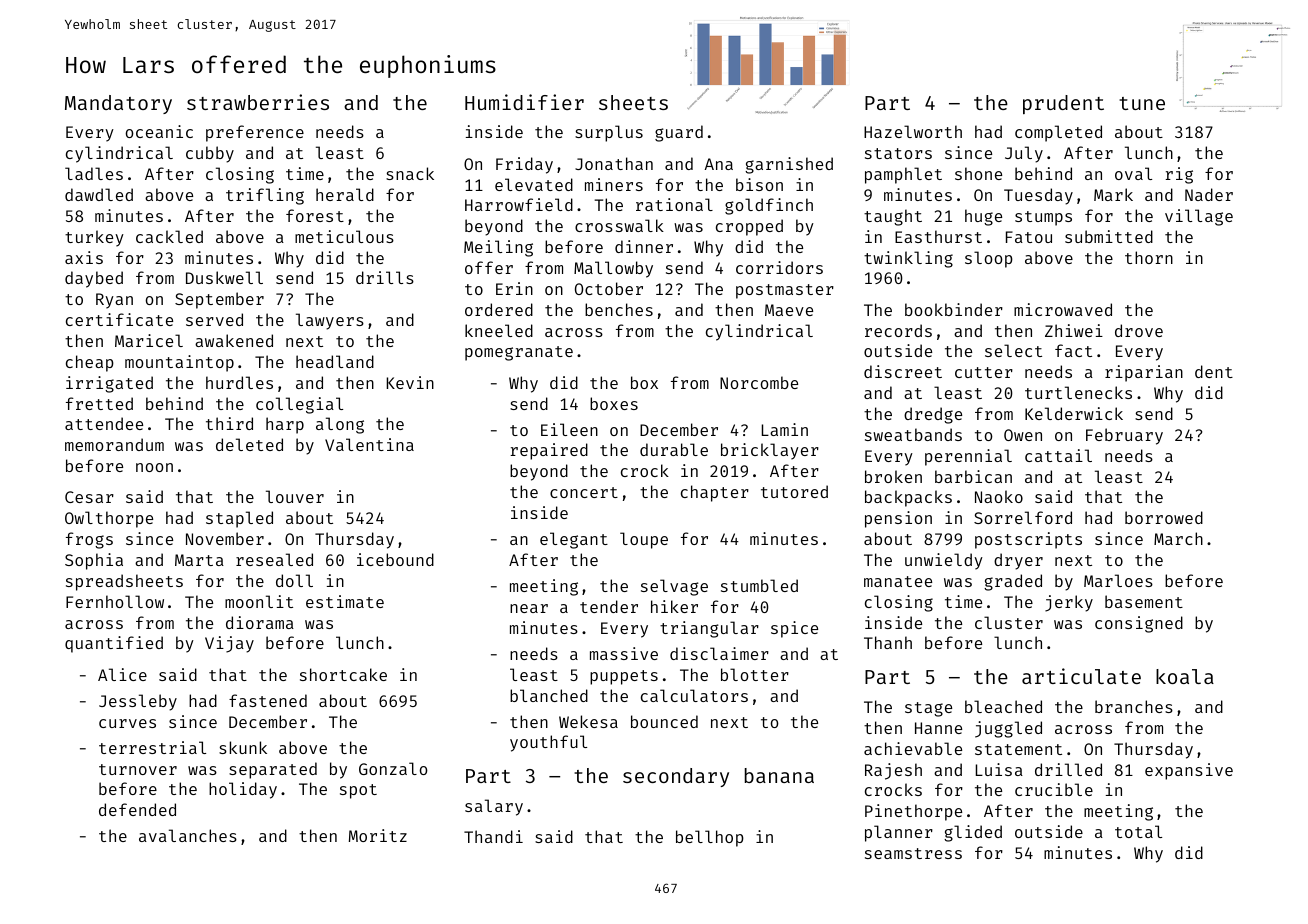 The height and width of the screenshot is (924, 1308). Describe the element at coordinates (1142, 103) in the screenshot. I see `tune` at that location.
